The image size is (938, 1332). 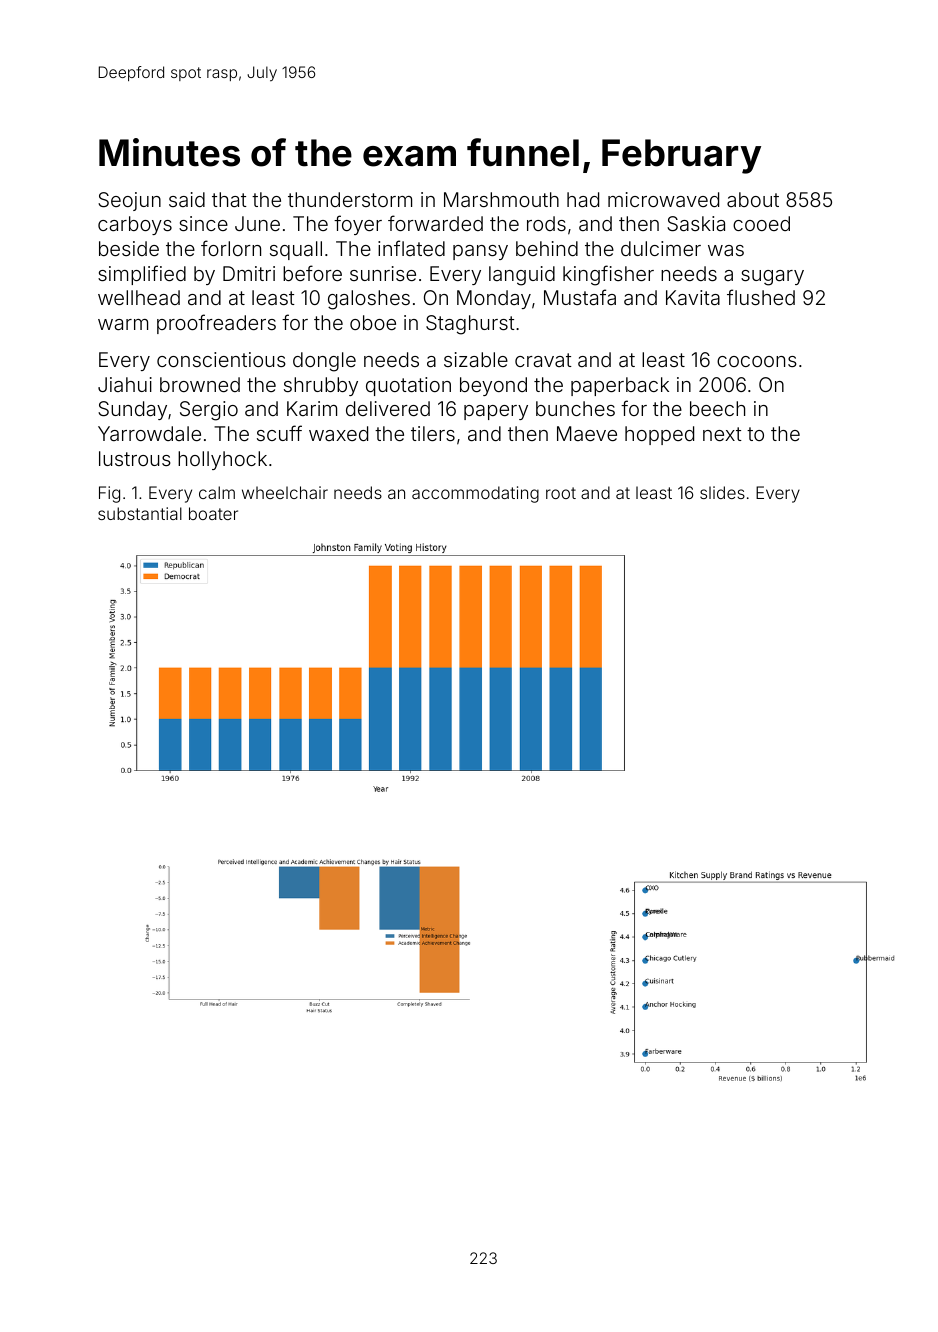 I want to click on Staghurst, so click(x=470, y=325).
